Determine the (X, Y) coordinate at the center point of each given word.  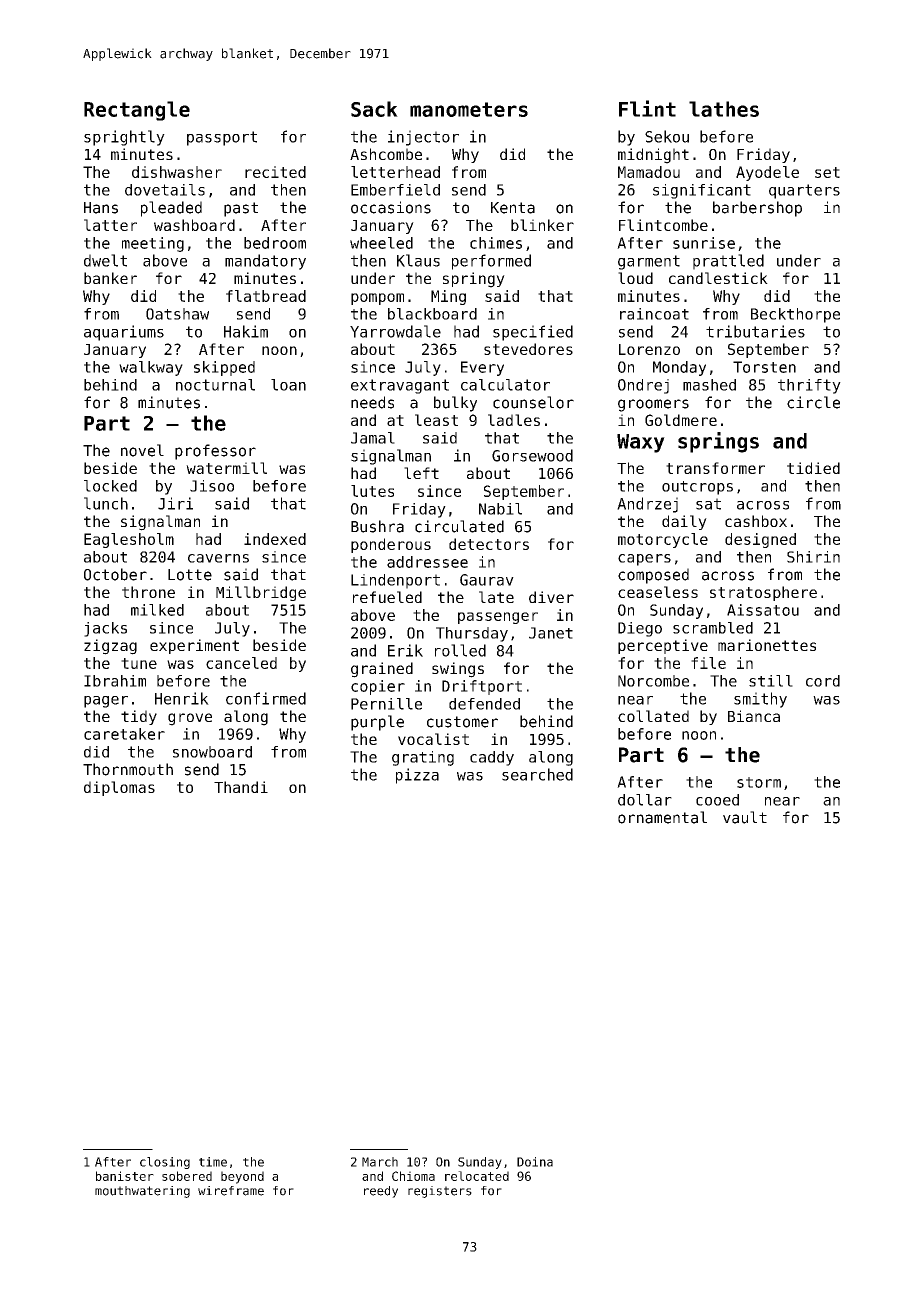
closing (165, 1163)
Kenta (513, 208)
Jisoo (212, 486)
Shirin (813, 557)
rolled (460, 650)
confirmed (266, 698)
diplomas (119, 788)
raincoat (654, 314)
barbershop (757, 209)
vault (745, 817)
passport (222, 138)
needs (372, 402)
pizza (417, 776)
